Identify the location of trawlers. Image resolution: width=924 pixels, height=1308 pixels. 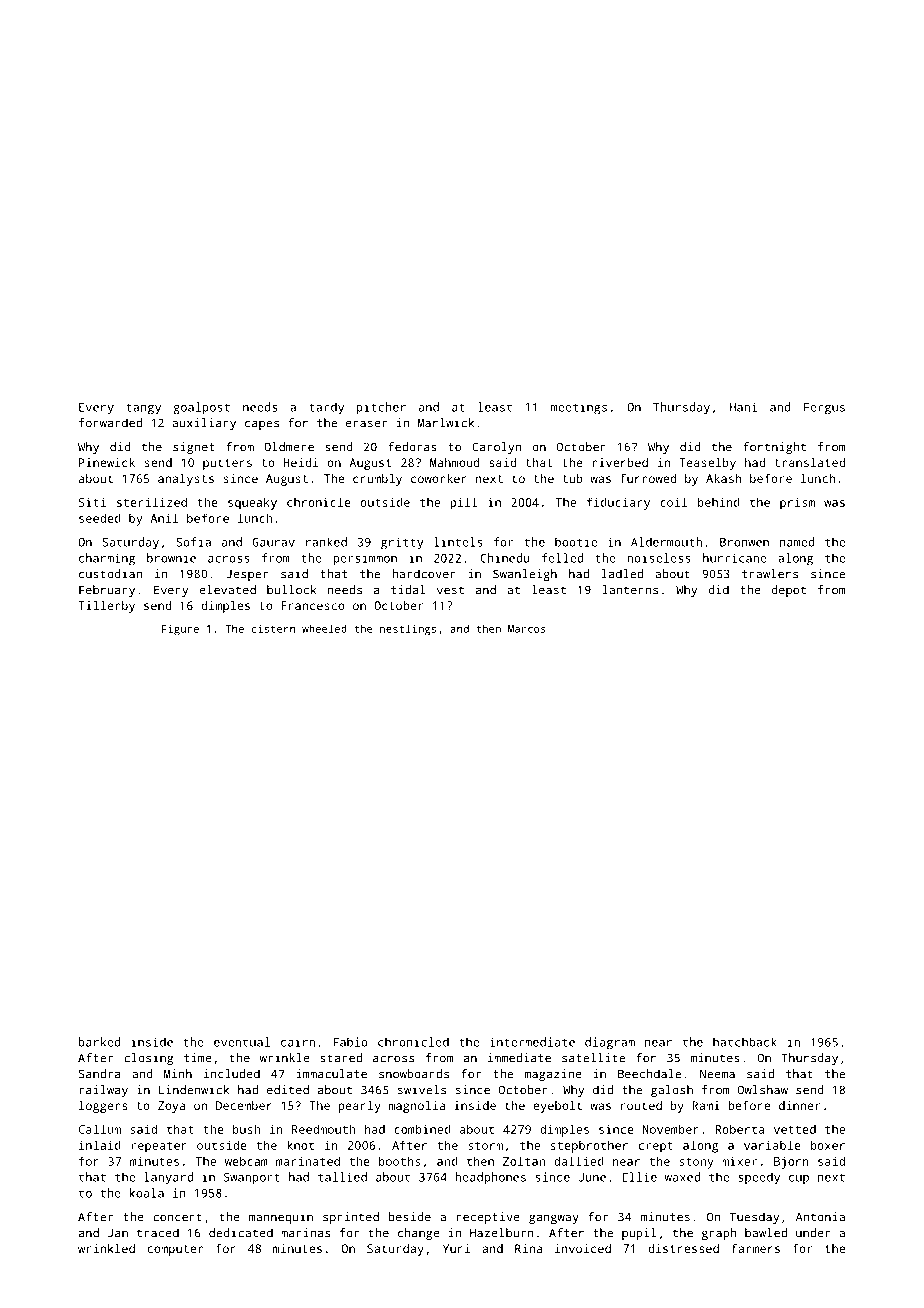
(770, 574).
